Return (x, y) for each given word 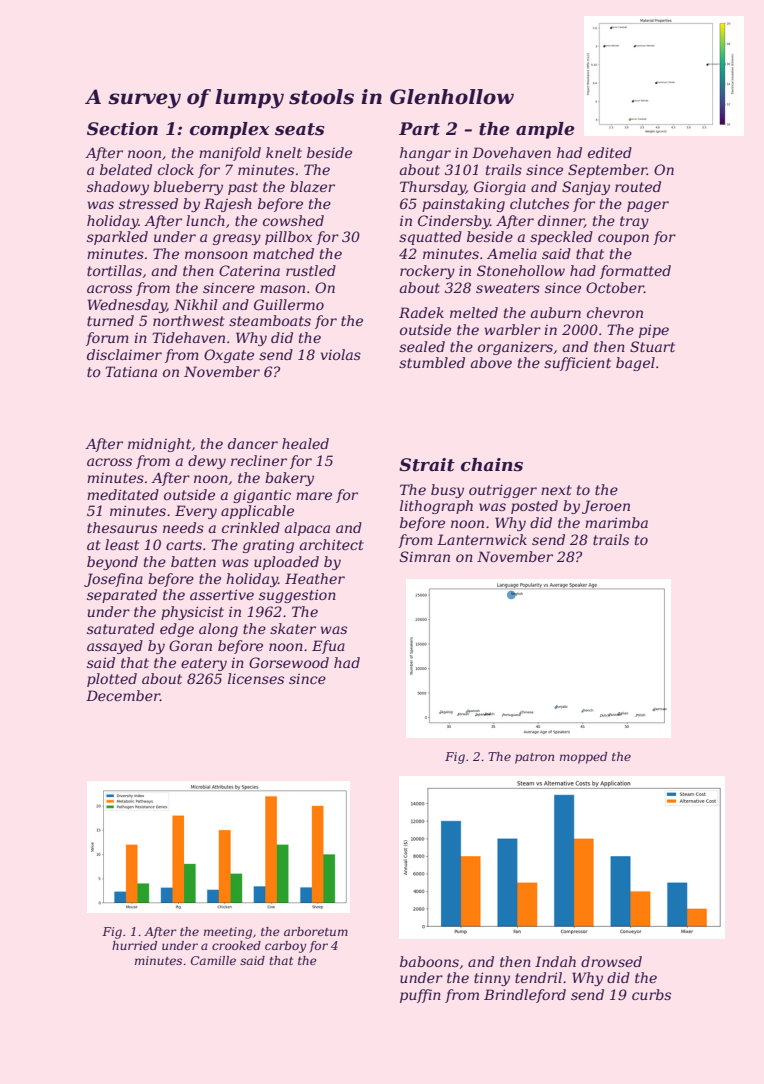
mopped (583, 758)
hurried (134, 945)
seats (300, 129)
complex (229, 130)
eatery (204, 664)
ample (545, 130)
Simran (425, 556)
